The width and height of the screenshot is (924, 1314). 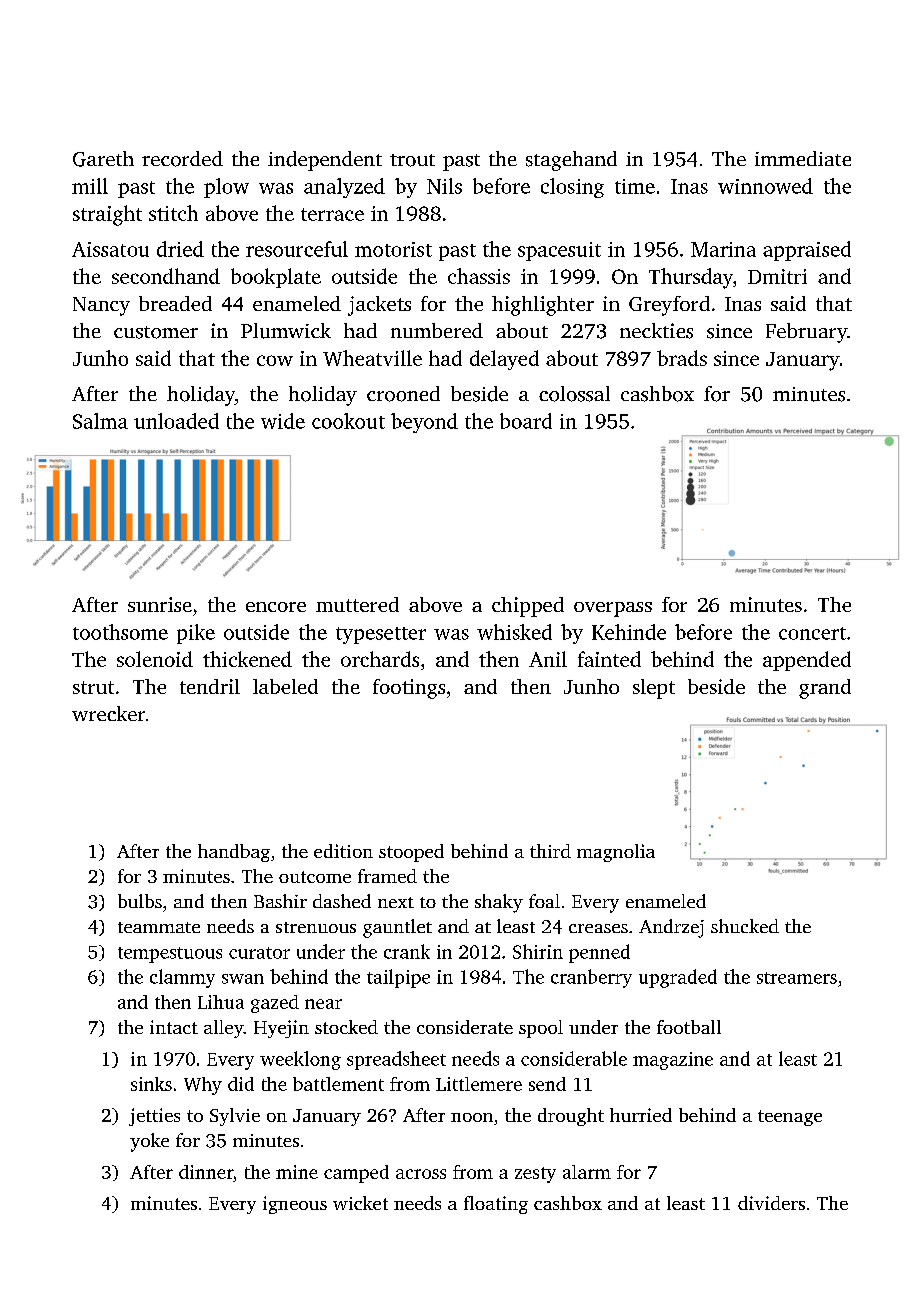 I want to click on third, so click(x=550, y=851).
